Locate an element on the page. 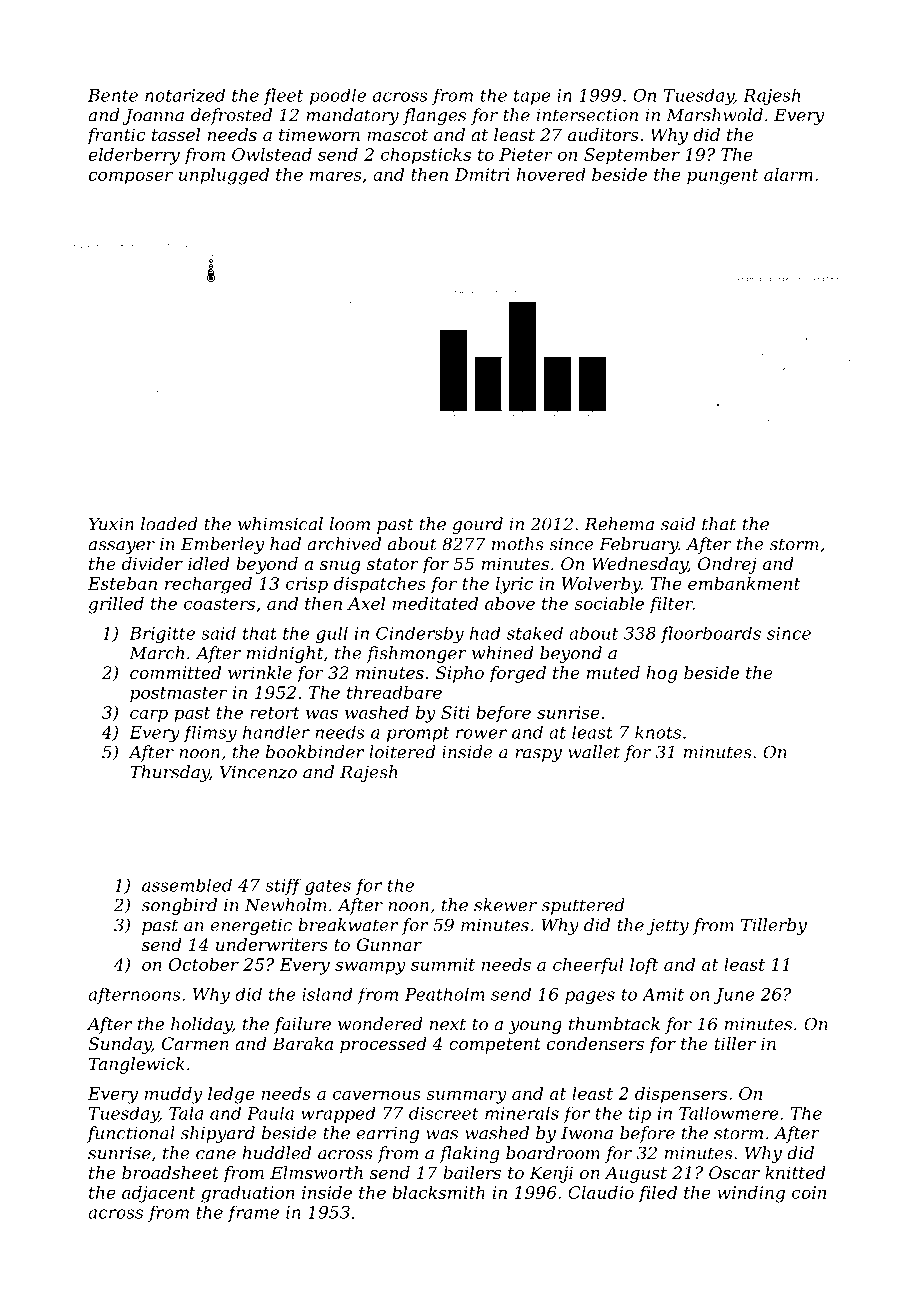 The image size is (924, 1308). loom is located at coordinates (350, 524).
